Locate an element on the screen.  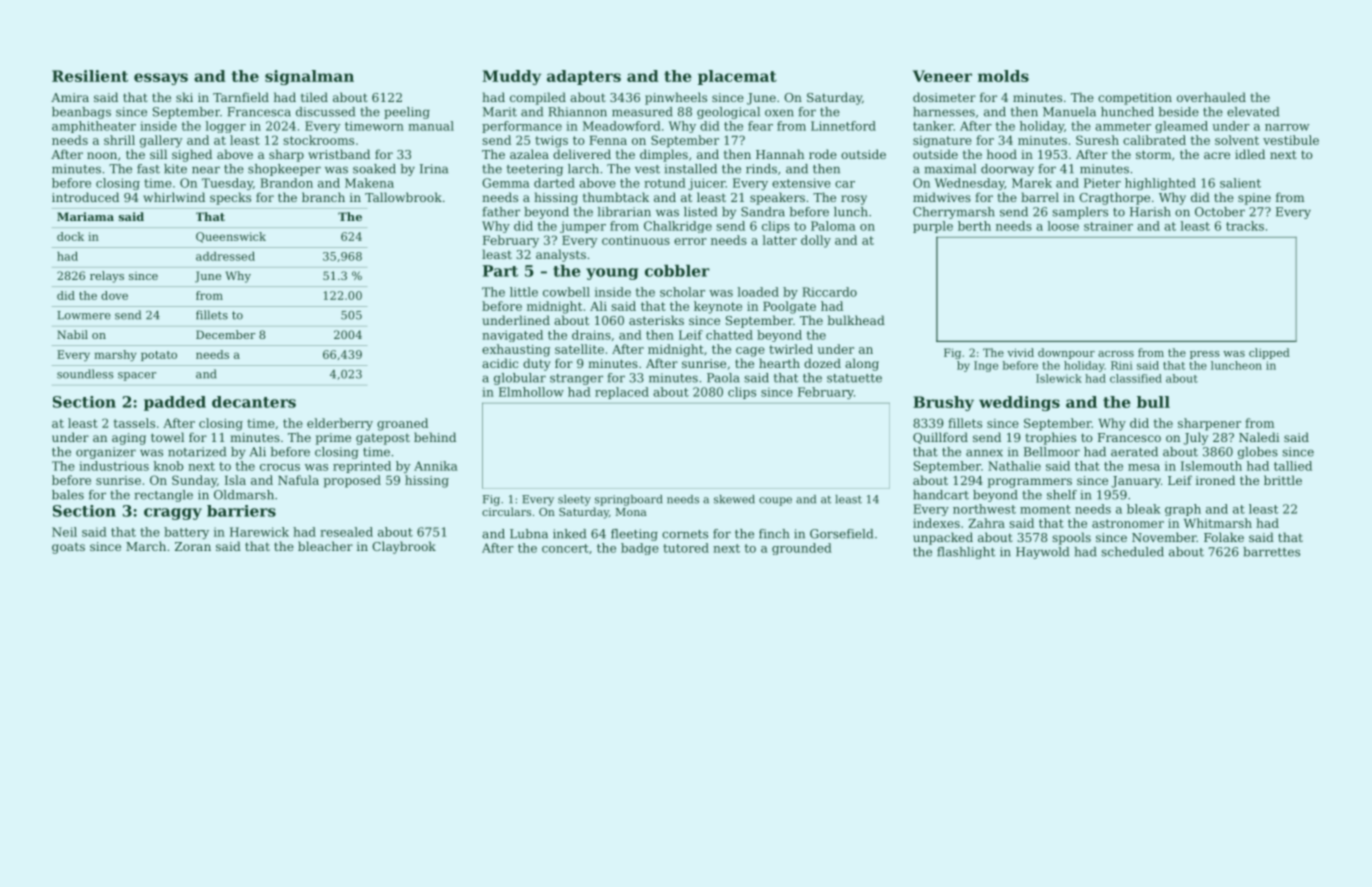
battery is located at coordinates (186, 533).
